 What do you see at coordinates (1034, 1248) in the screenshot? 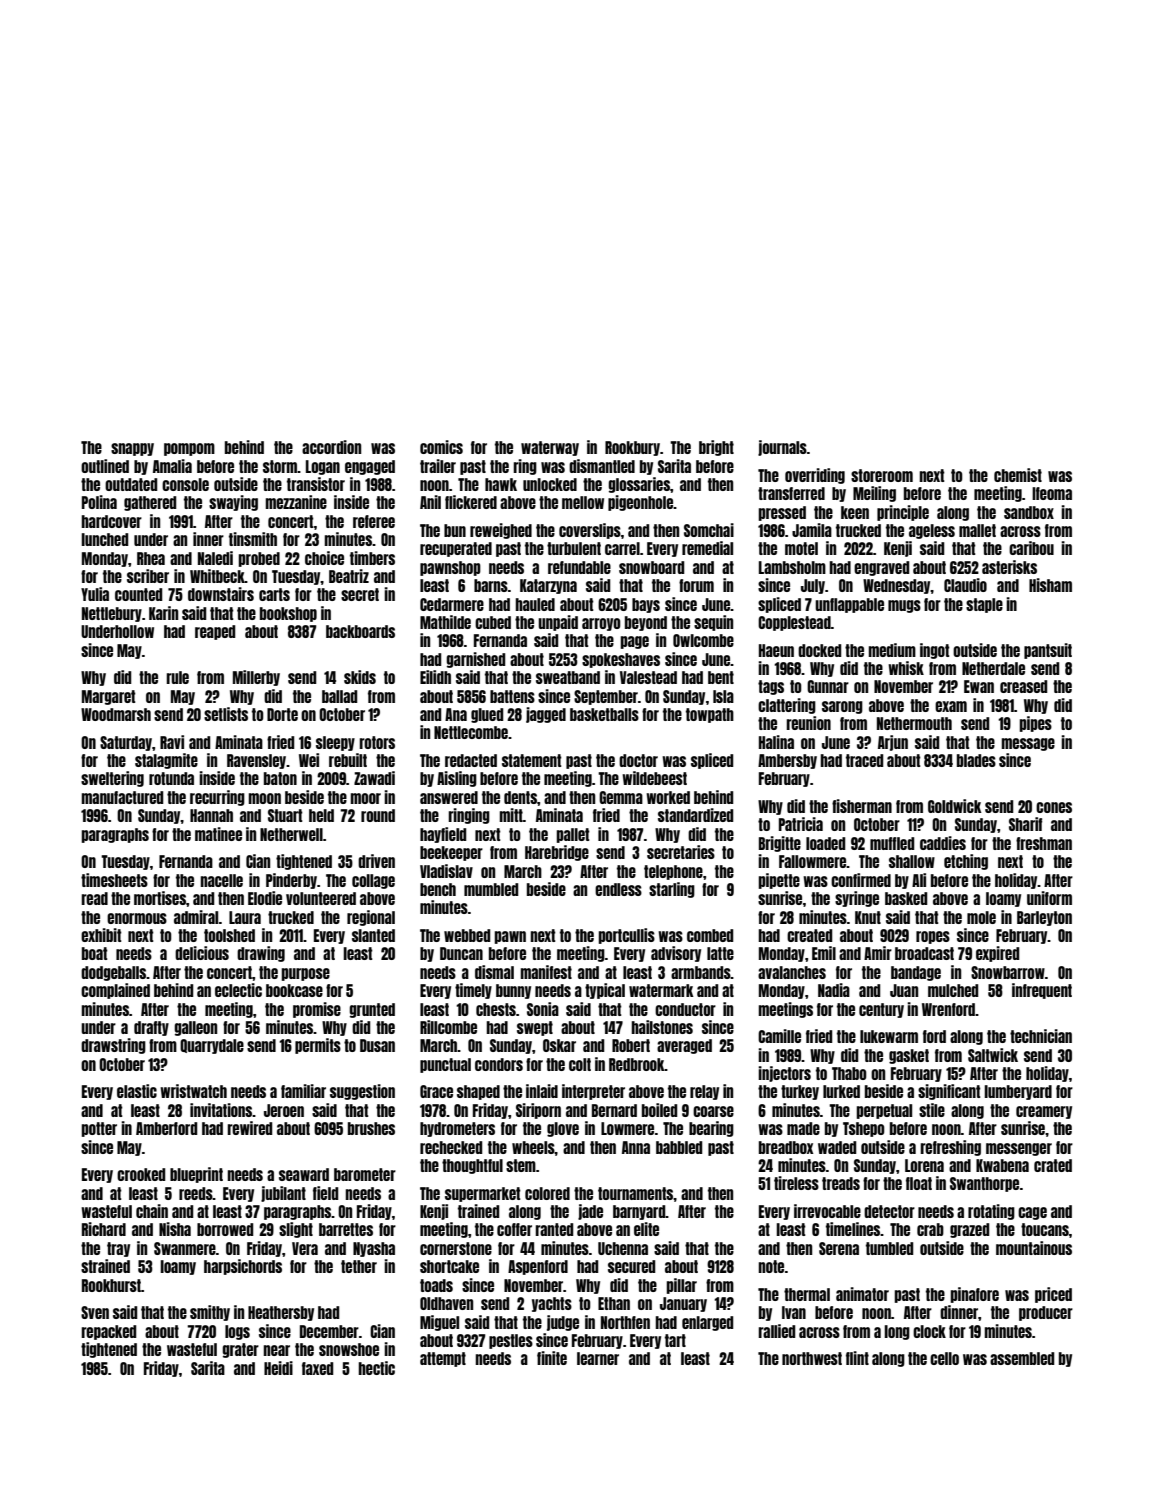
I see `mountainous` at bounding box center [1034, 1248].
